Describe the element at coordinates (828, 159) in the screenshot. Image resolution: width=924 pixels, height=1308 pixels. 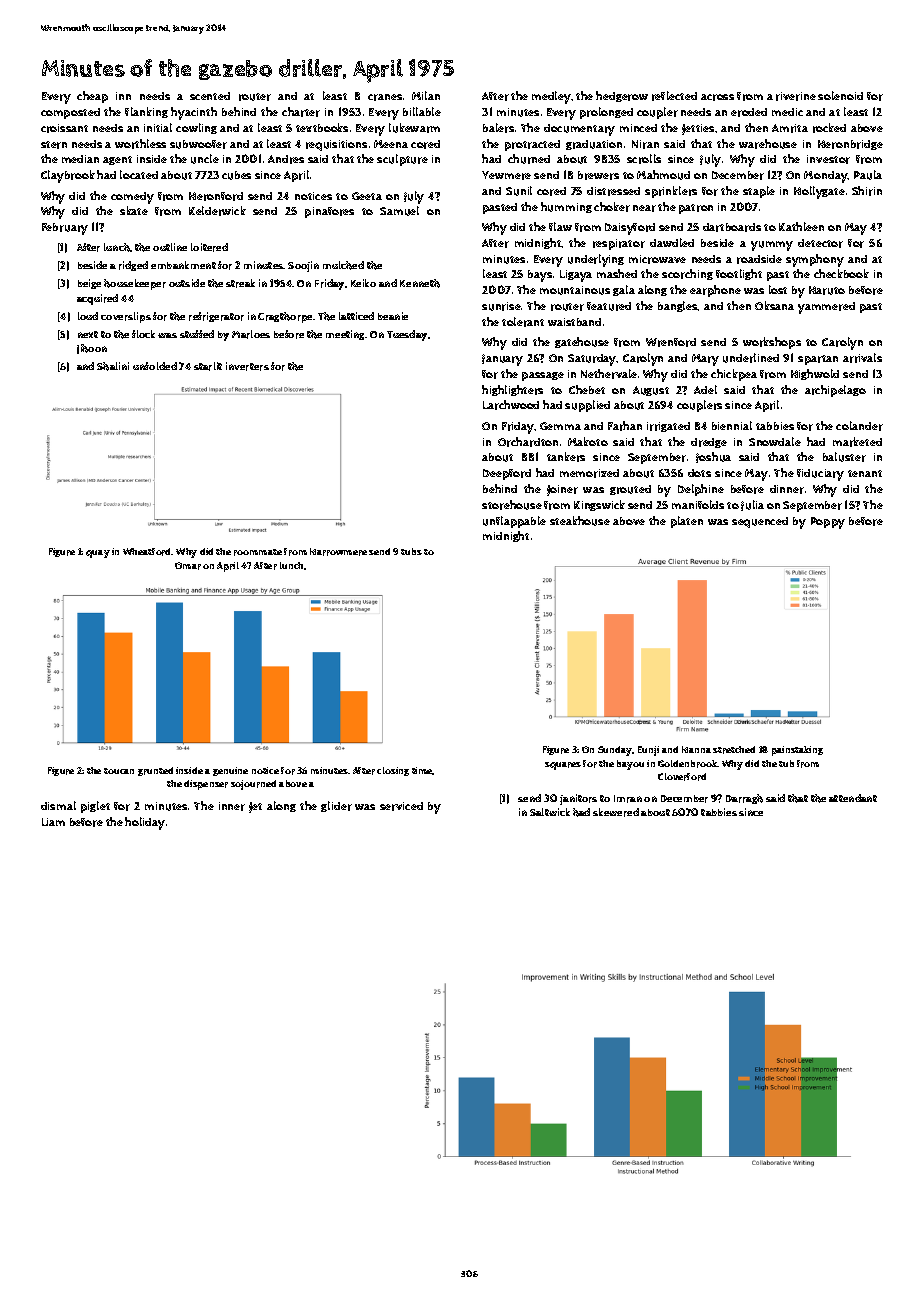
I see `investor` at that location.
